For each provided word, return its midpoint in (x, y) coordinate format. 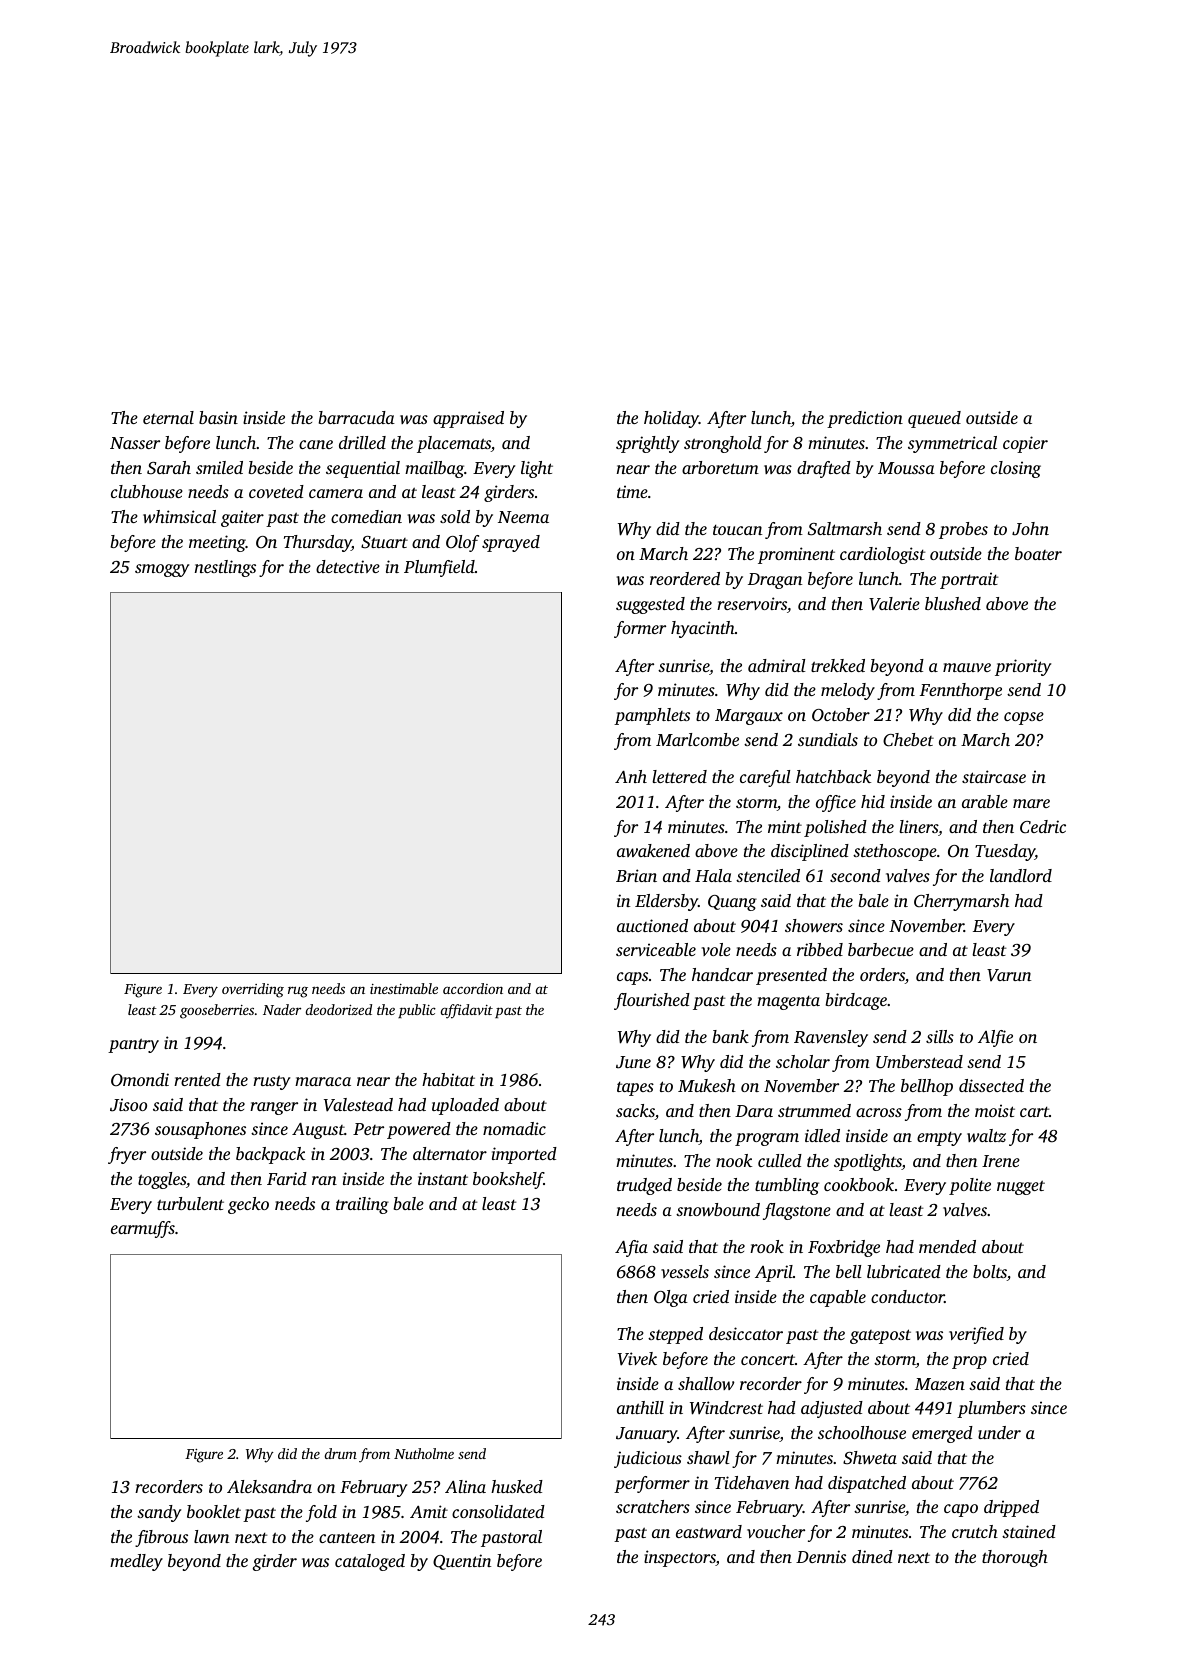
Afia (631, 1248)
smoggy (162, 570)
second (855, 875)
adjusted (832, 1409)
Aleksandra (269, 1486)
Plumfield (439, 568)
